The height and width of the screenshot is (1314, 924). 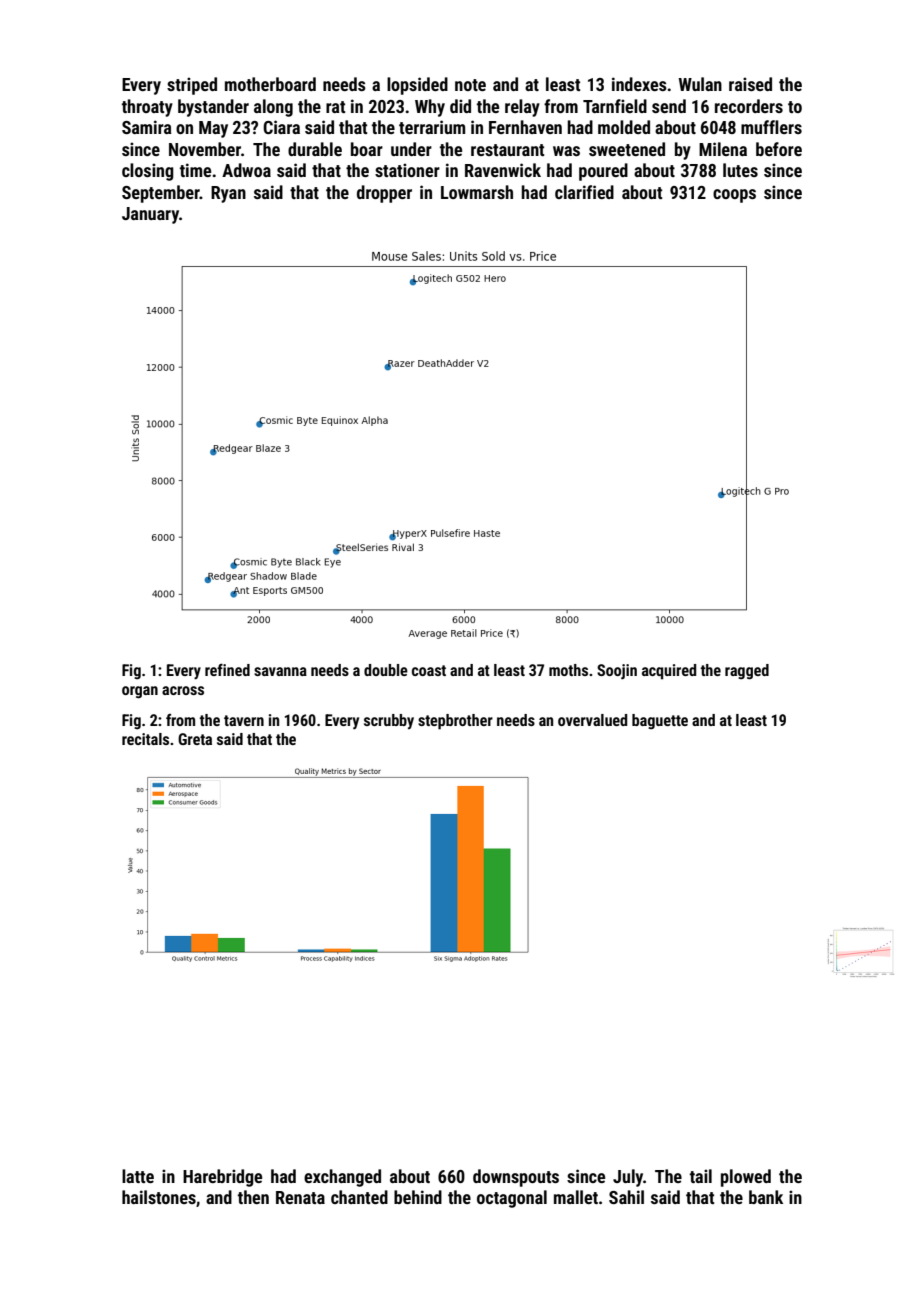 I want to click on indexes, so click(x=639, y=84).
